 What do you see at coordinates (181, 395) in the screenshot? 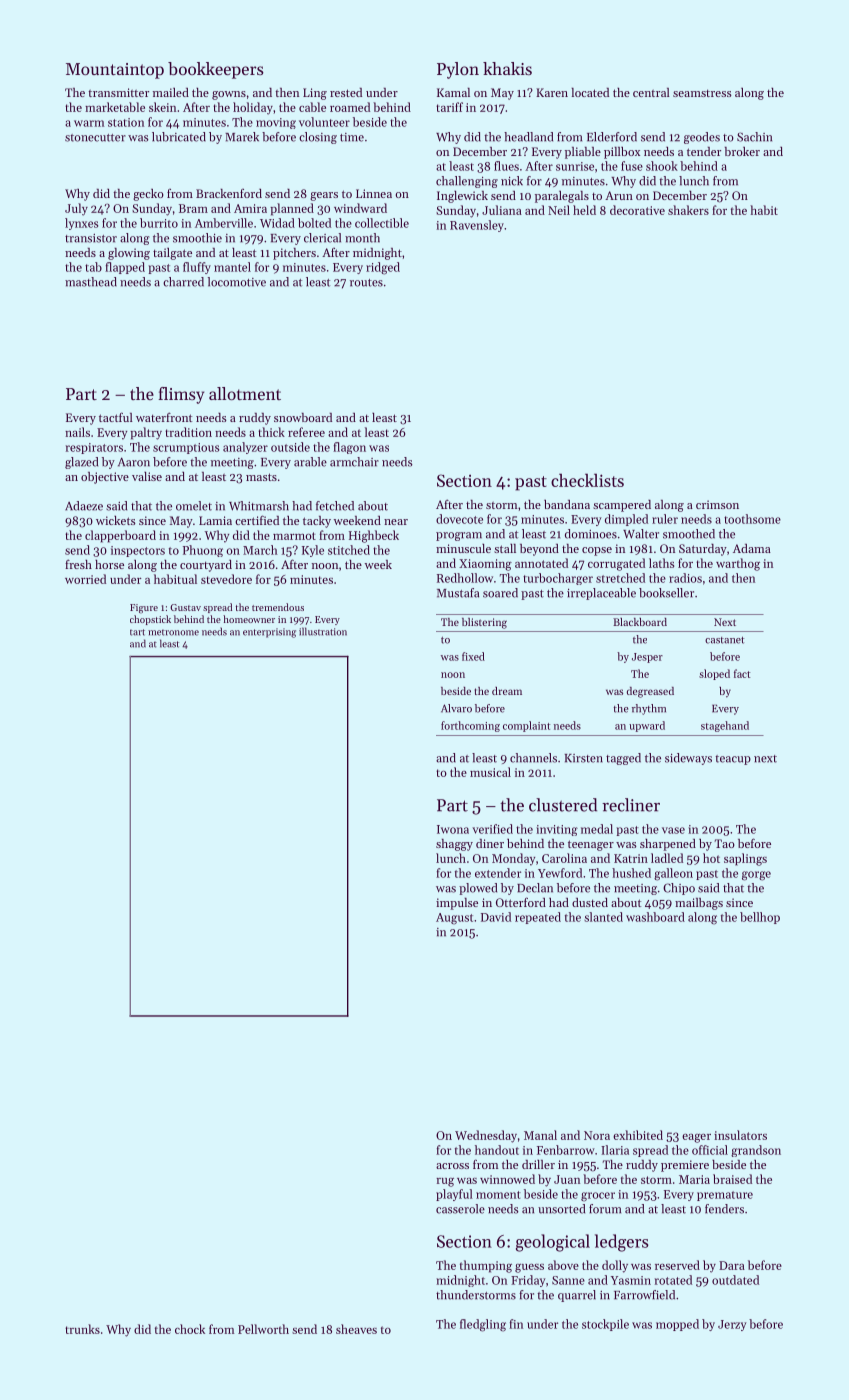
I see `flimsy` at bounding box center [181, 395].
